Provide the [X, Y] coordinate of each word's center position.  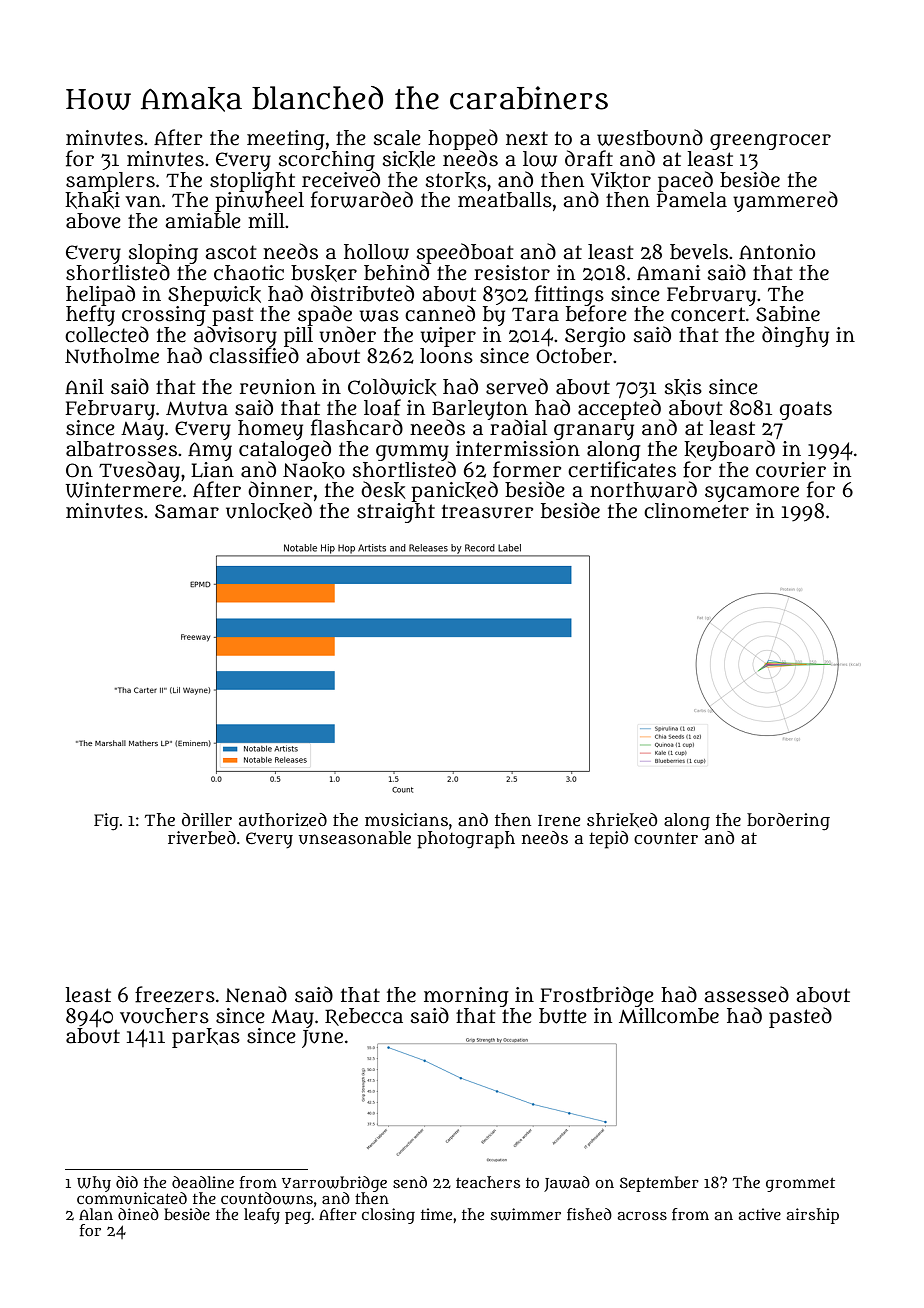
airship [813, 1216]
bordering [788, 822]
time [436, 1214]
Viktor [621, 180]
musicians [406, 820]
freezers [175, 994]
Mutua [197, 408]
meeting [286, 140]
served [517, 386]
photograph [466, 840]
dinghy [795, 336]
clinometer [696, 511]
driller [207, 819]
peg [298, 1218]
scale [397, 138]
